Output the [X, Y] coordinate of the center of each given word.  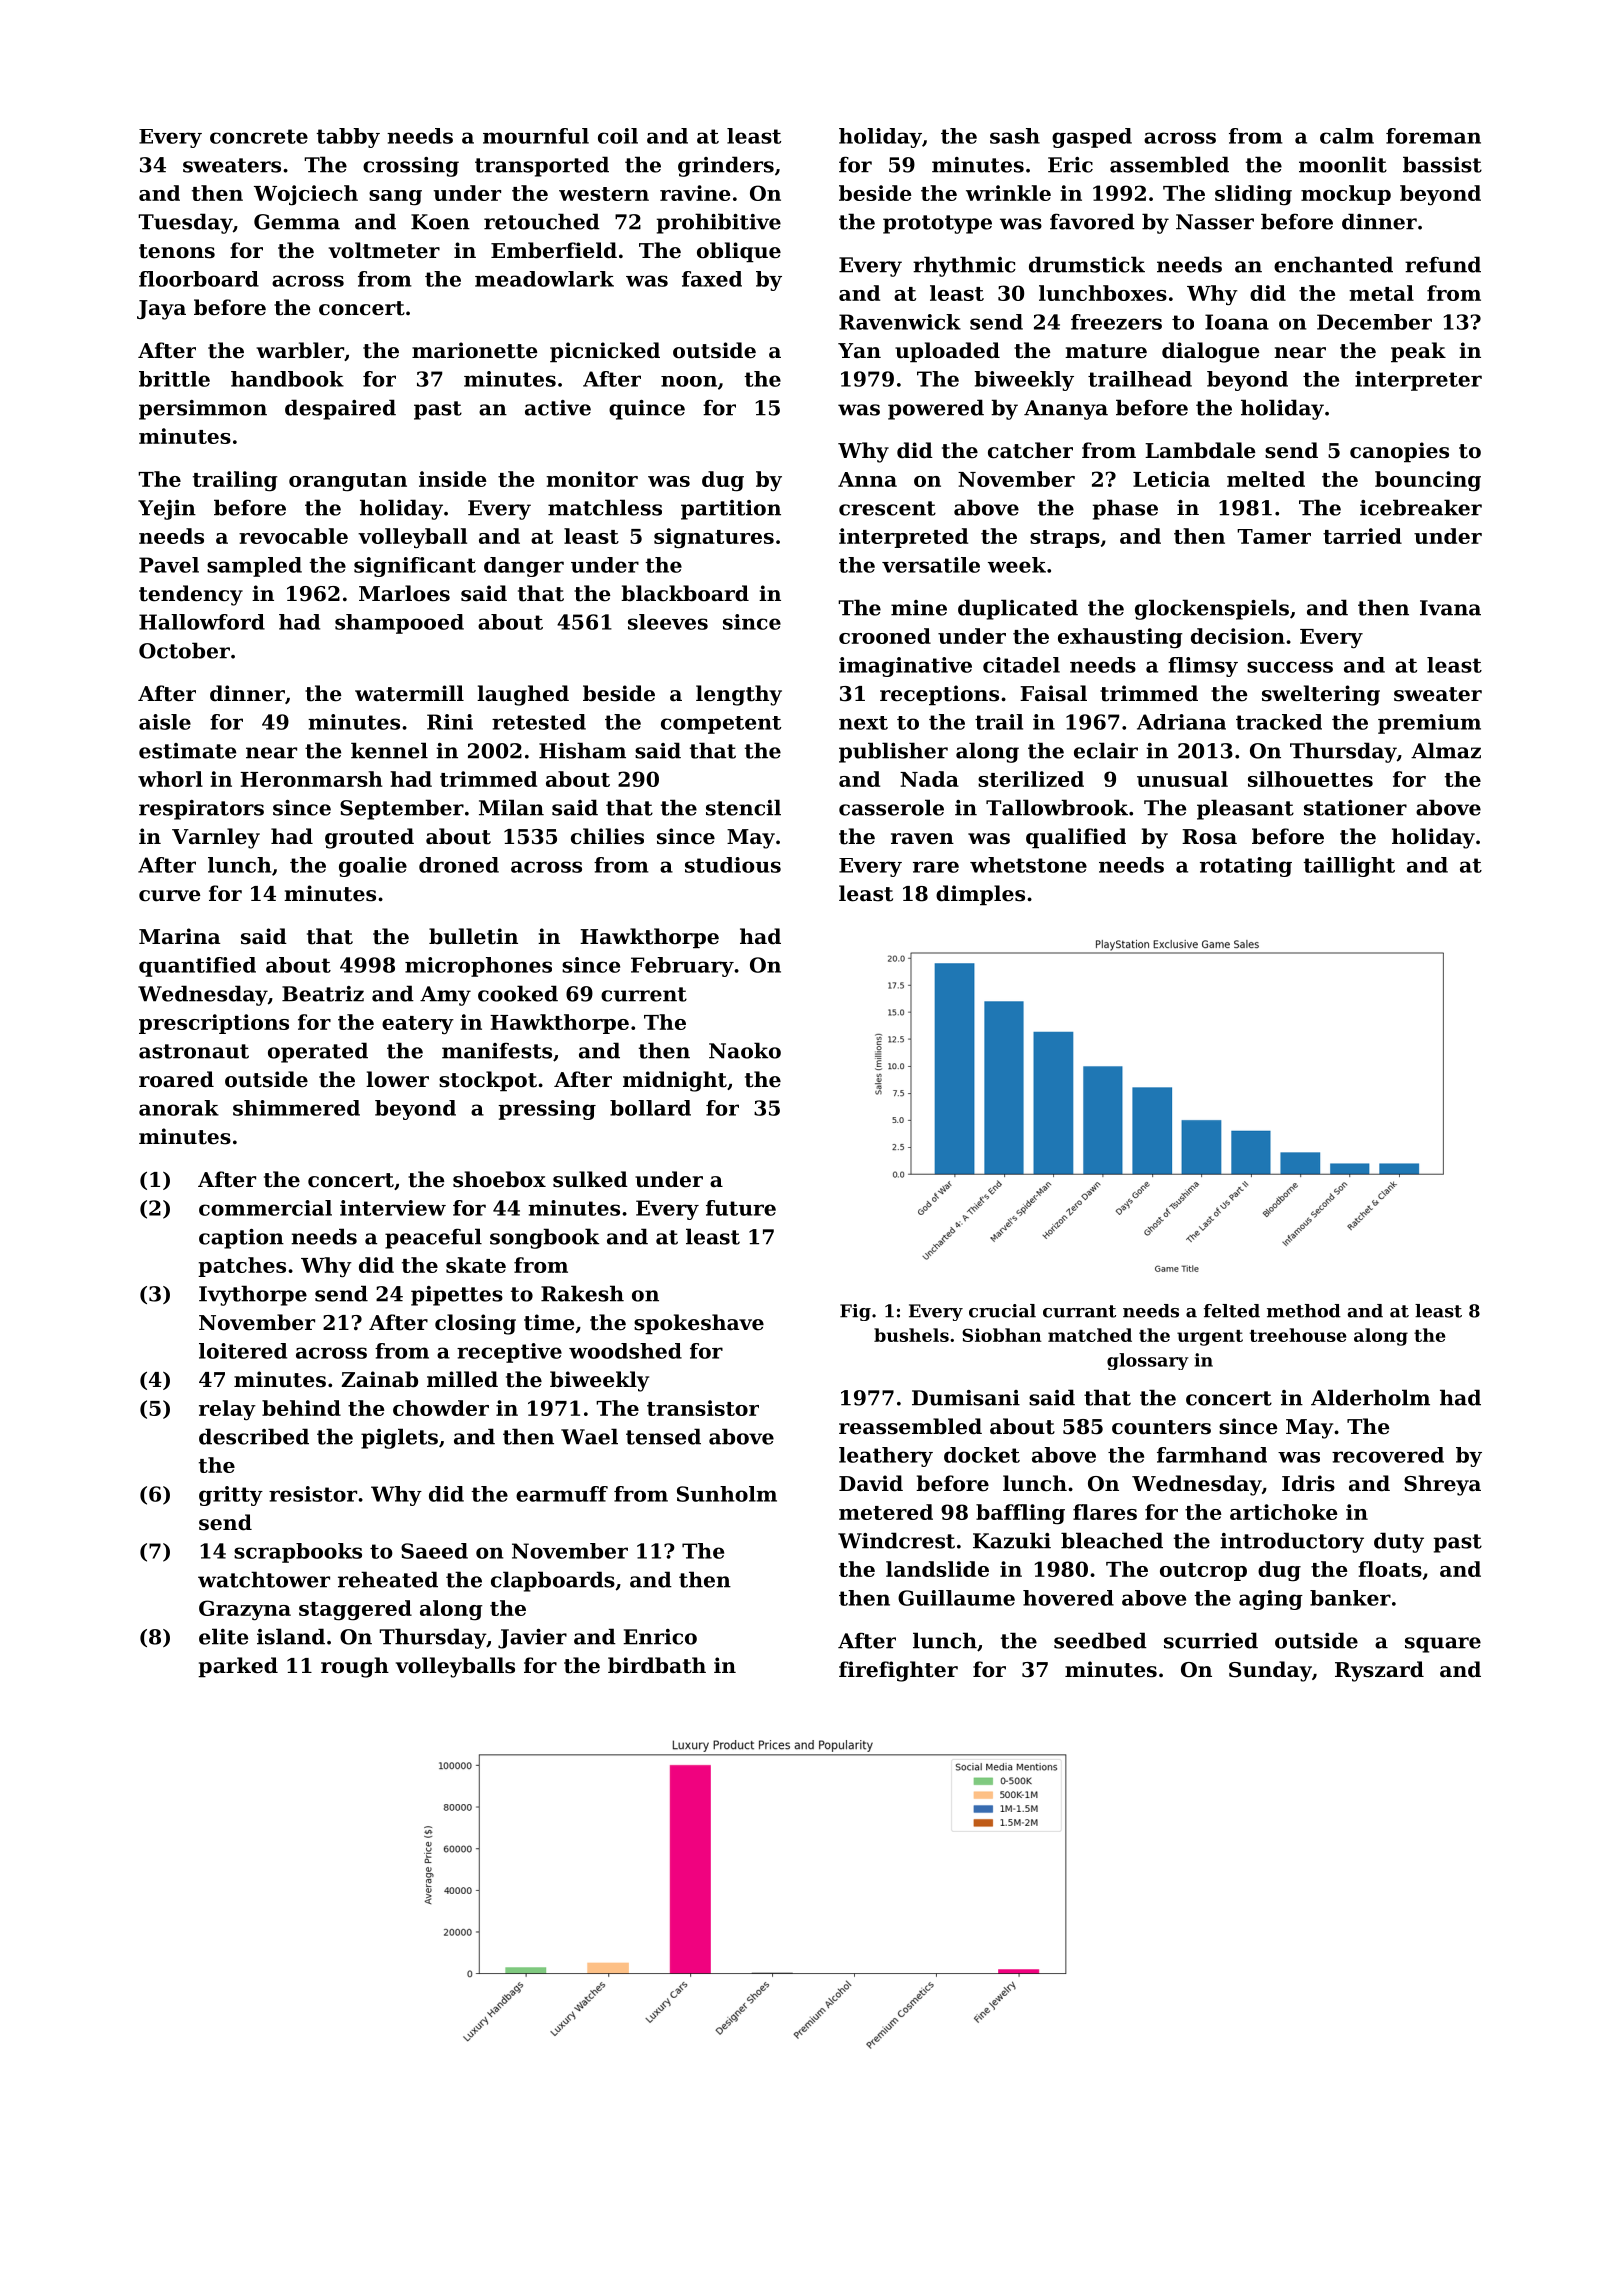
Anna [867, 479]
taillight [1349, 867]
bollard [650, 1108]
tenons [177, 251]
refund [1443, 264]
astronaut [194, 1051]
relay [227, 1410]
